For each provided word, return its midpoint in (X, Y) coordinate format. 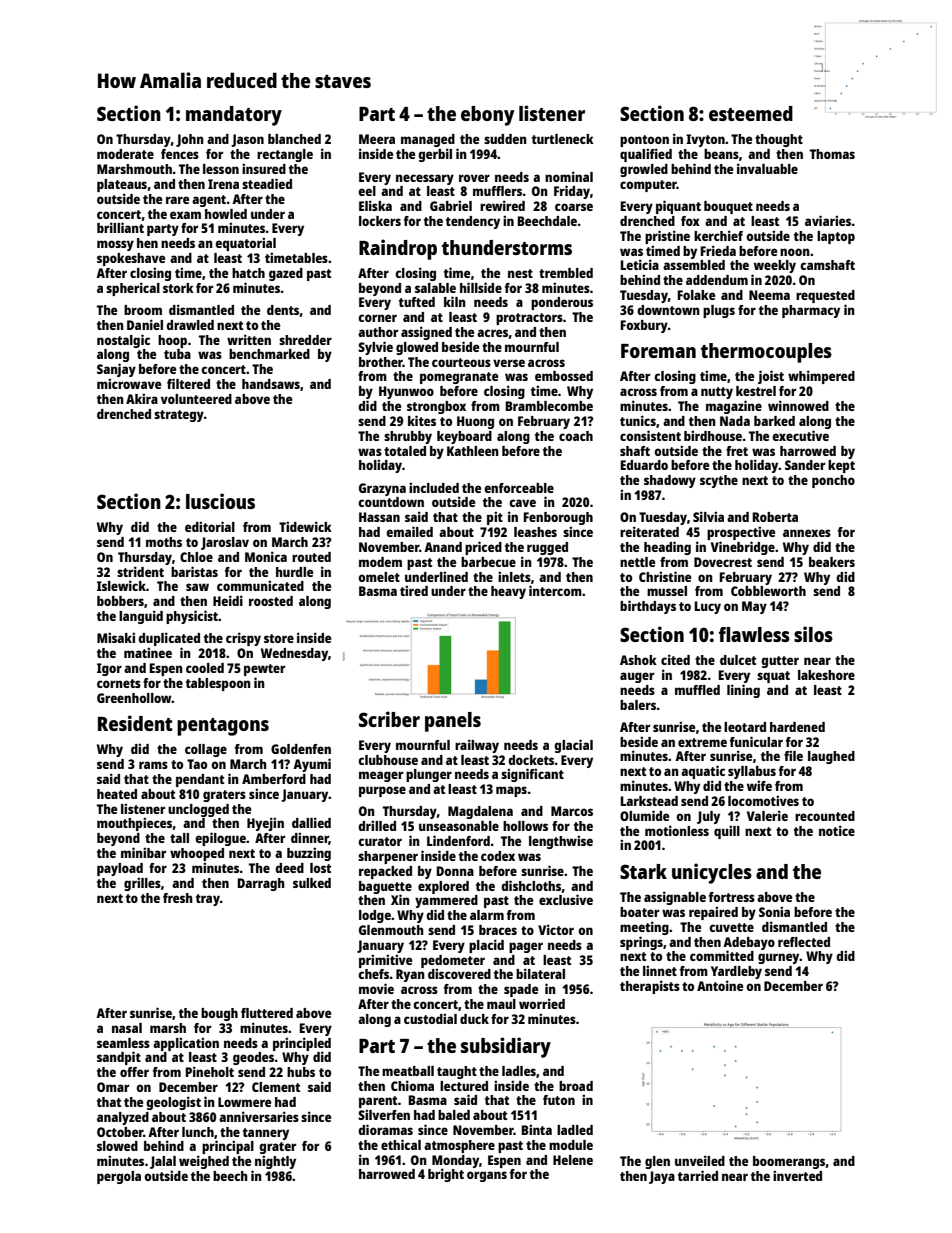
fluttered (267, 1013)
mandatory (234, 116)
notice (837, 830)
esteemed (751, 113)
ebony (487, 116)
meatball (408, 1071)
